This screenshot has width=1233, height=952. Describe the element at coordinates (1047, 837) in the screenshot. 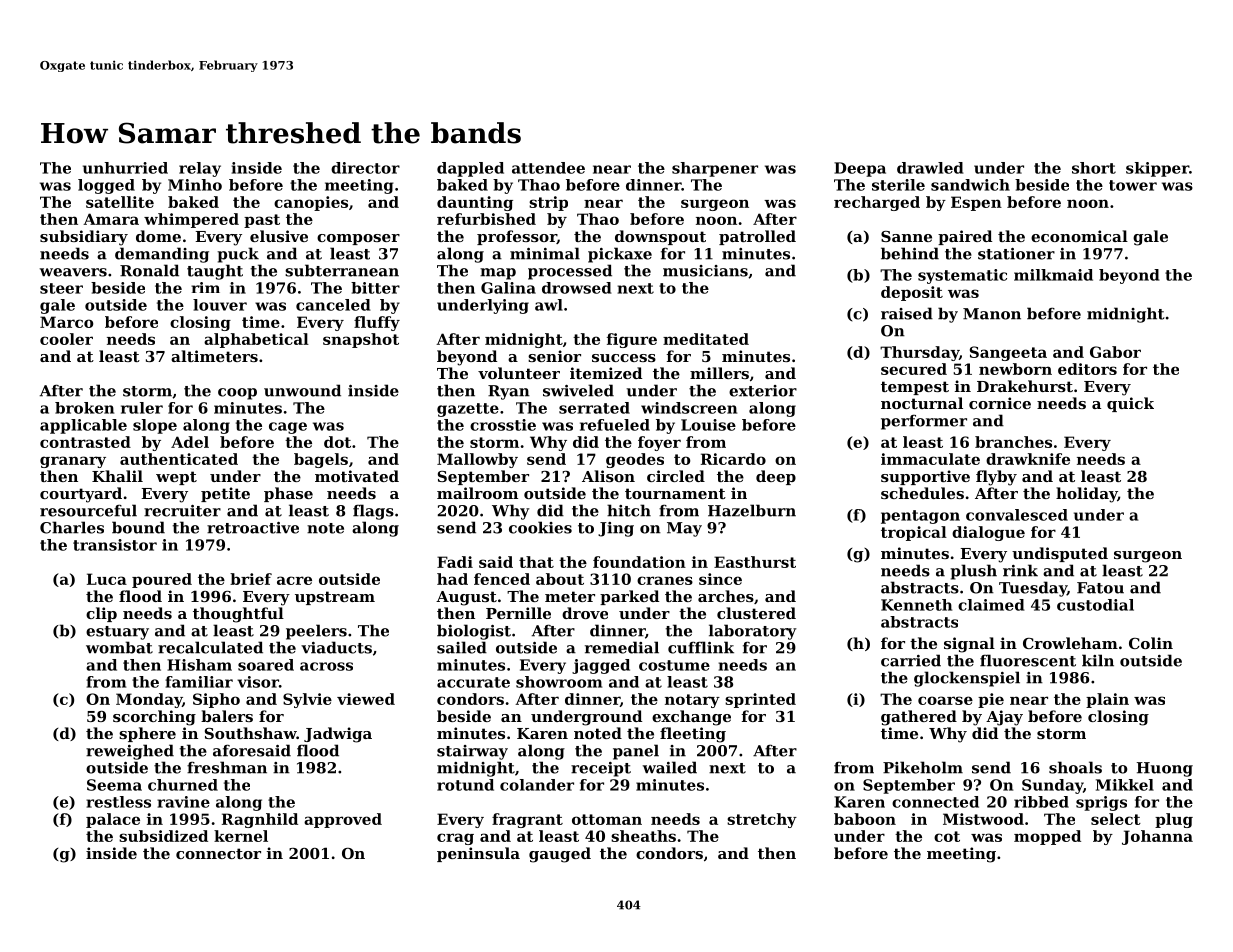

I see `mopped` at that location.
